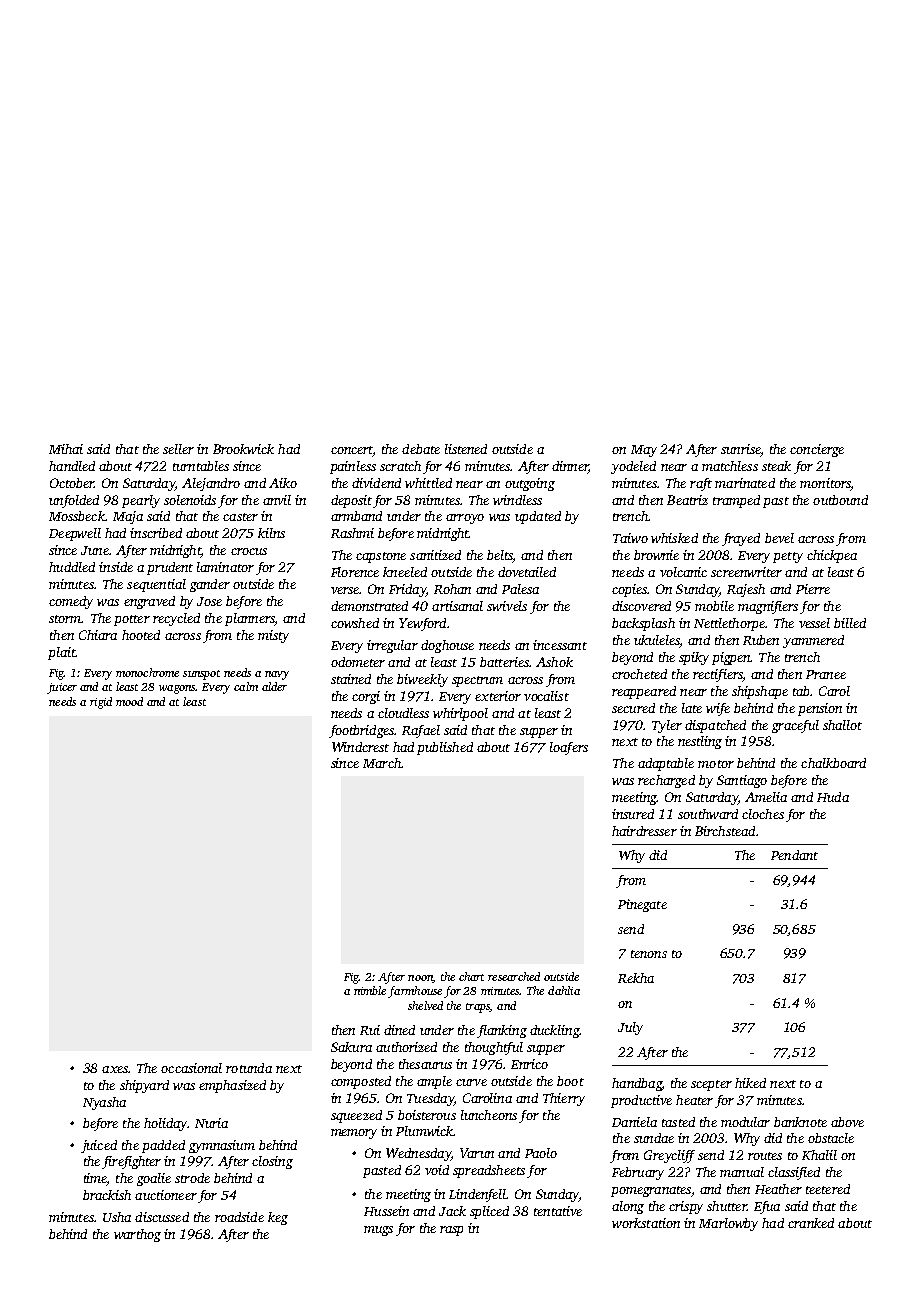  Describe the element at coordinates (728, 1224) in the screenshot. I see `Marlowby` at that location.
